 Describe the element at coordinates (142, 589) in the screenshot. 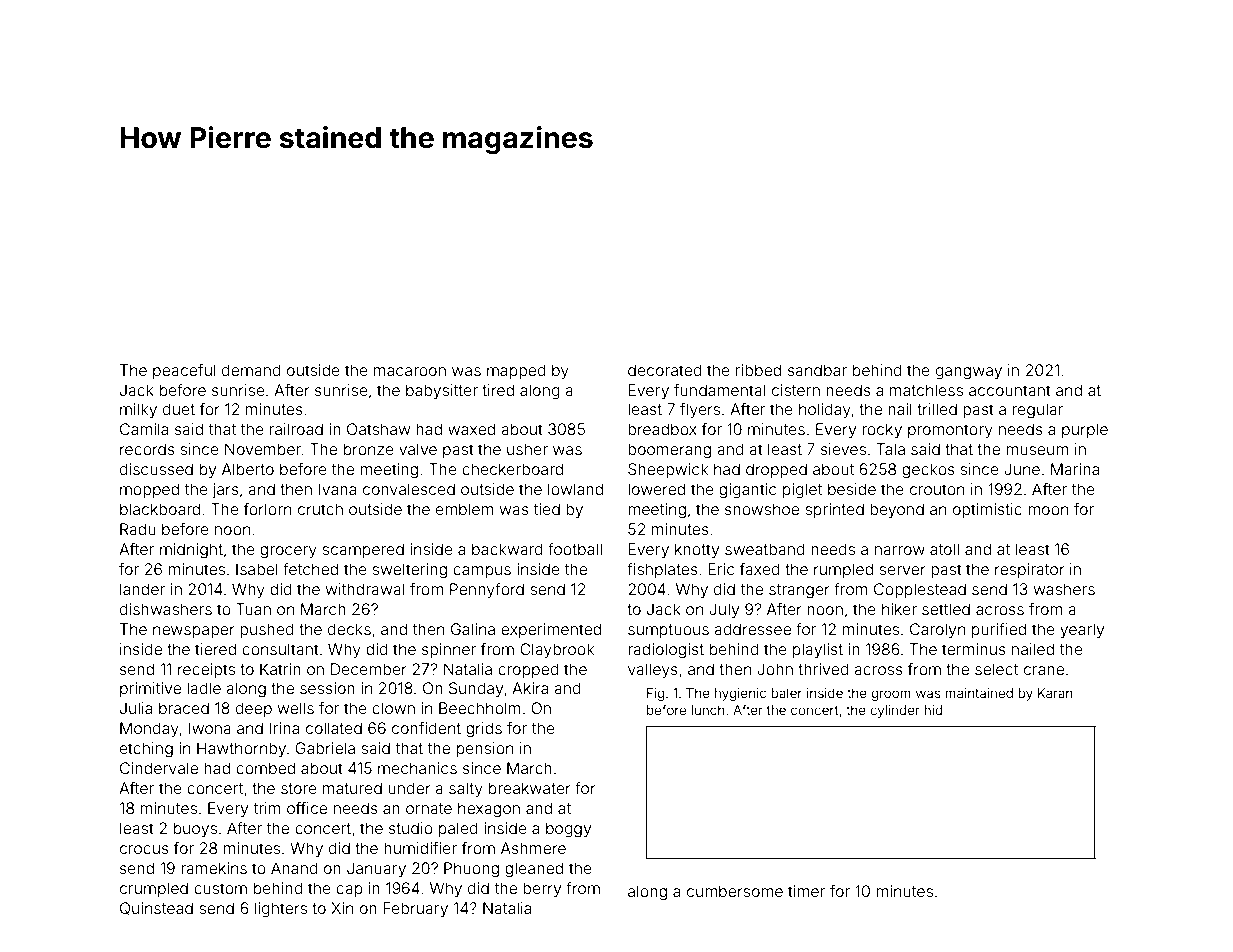

I see `lander` at that location.
